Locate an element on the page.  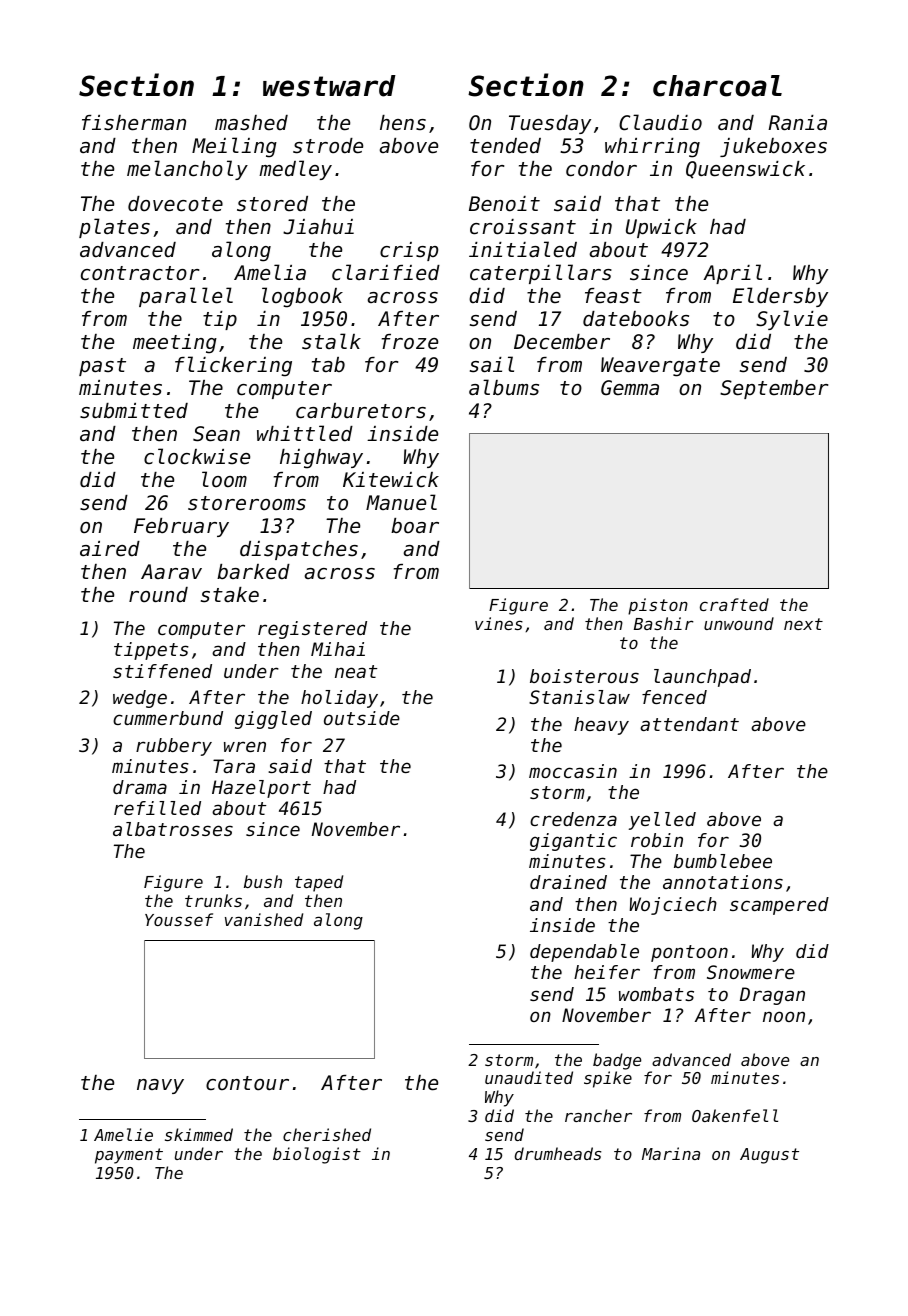
hens is located at coordinates (403, 123).
